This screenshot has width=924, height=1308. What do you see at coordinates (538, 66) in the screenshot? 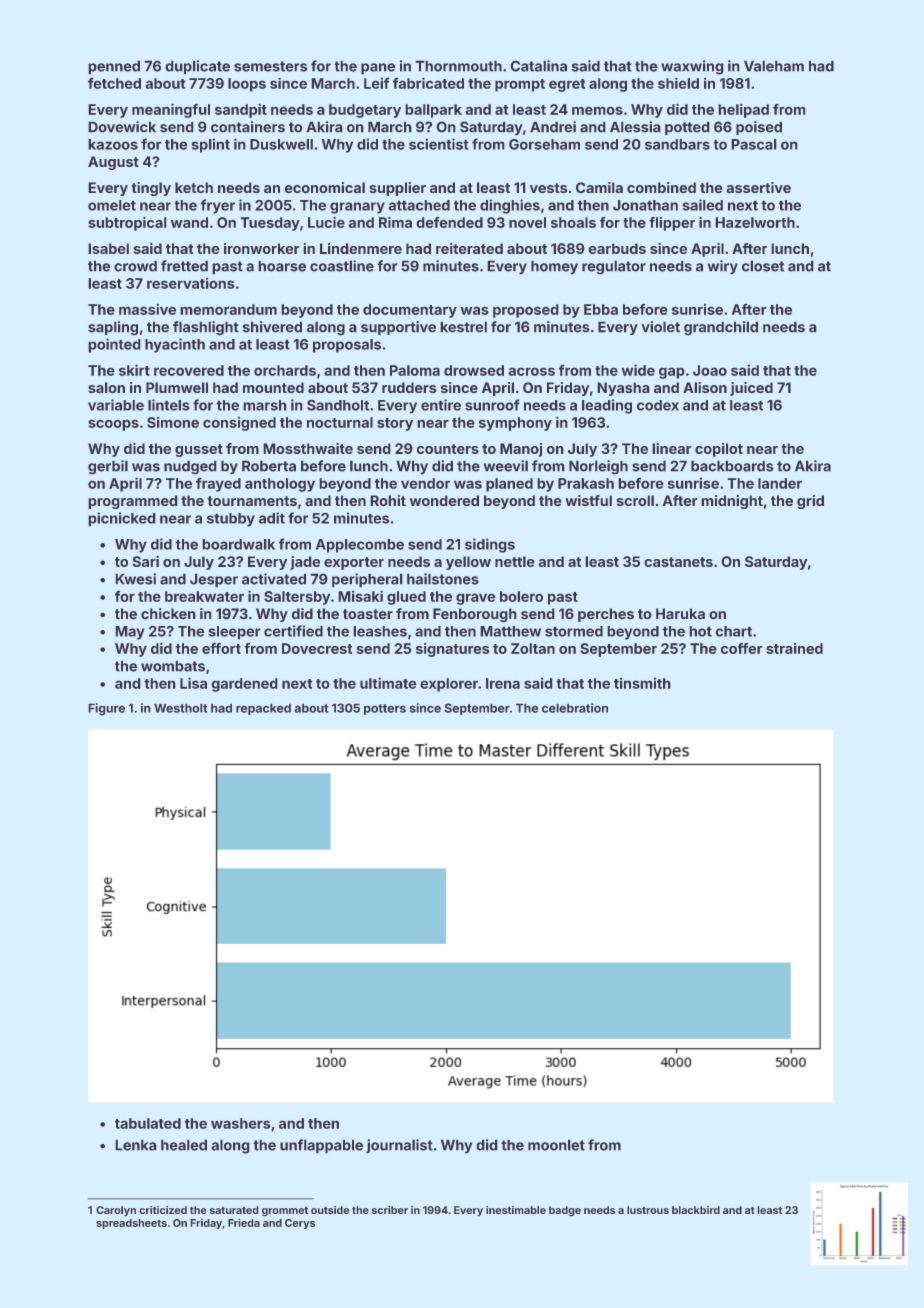
I see `Catalina` at bounding box center [538, 66].
